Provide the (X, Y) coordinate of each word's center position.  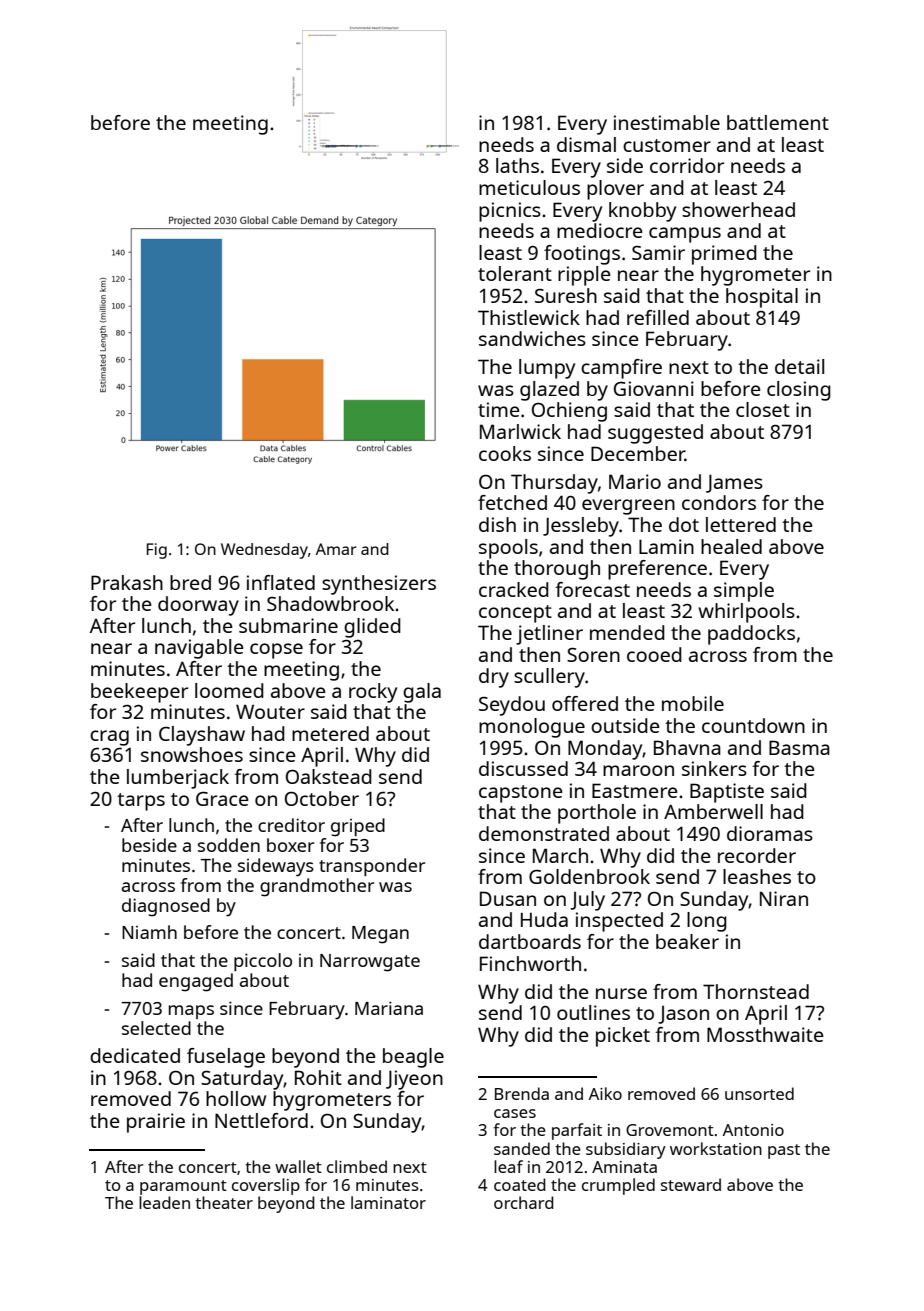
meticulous (529, 187)
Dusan (508, 898)
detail (799, 366)
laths (517, 165)
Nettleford (261, 1120)
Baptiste (727, 793)
